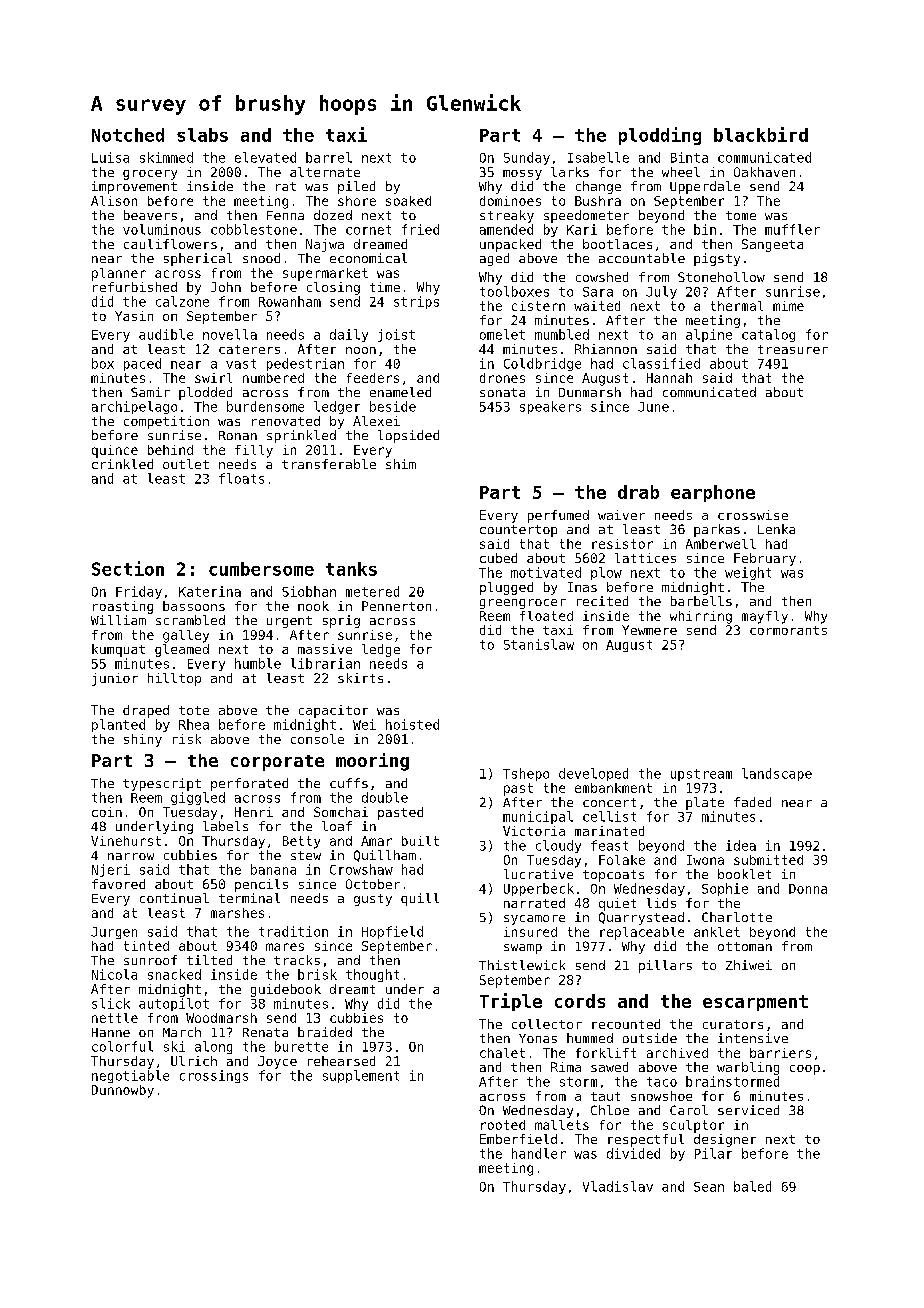  Describe the element at coordinates (162, 229) in the page. I see `voluminous` at that location.
